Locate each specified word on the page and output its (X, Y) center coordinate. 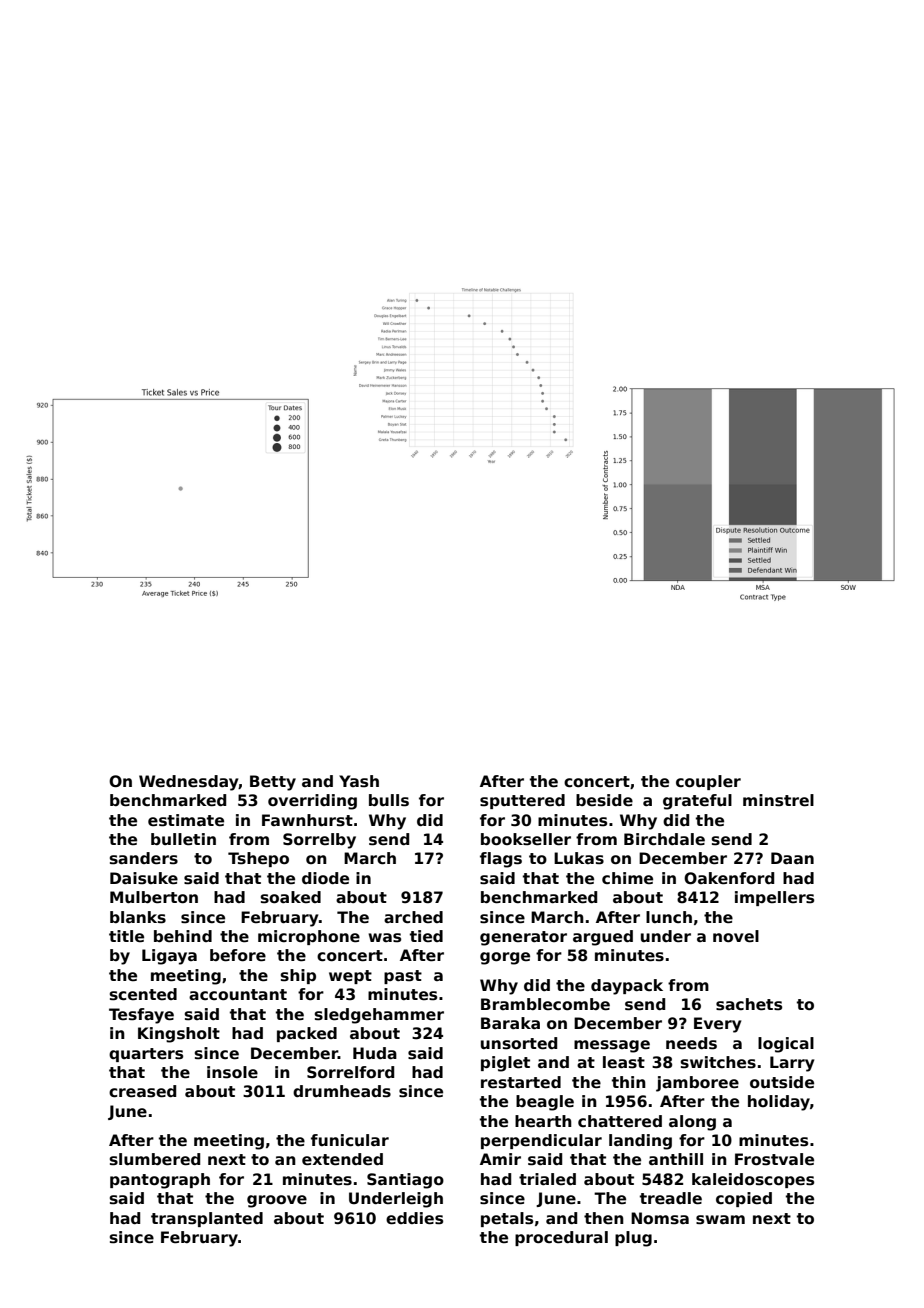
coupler (708, 782)
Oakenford (729, 878)
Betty (273, 783)
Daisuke (144, 878)
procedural (561, 1238)
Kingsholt (179, 1035)
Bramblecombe (545, 1004)
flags (501, 860)
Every (717, 1025)
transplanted (207, 1219)
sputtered (522, 801)
